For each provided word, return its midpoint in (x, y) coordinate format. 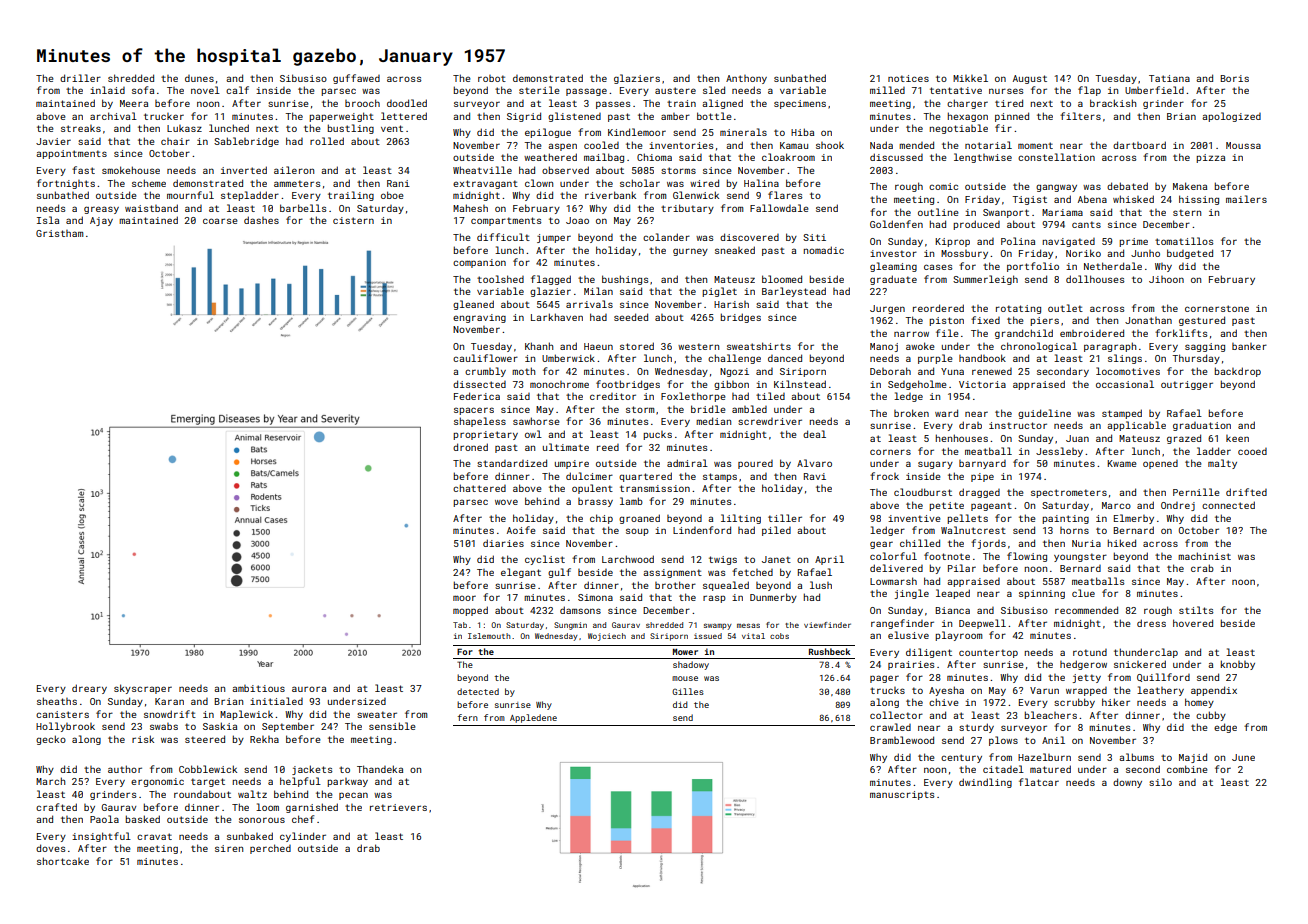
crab (1202, 568)
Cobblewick (208, 769)
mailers (1246, 199)
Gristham (60, 233)
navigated (1069, 242)
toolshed (500, 279)
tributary (687, 209)
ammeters (297, 183)
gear (881, 545)
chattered (479, 488)
